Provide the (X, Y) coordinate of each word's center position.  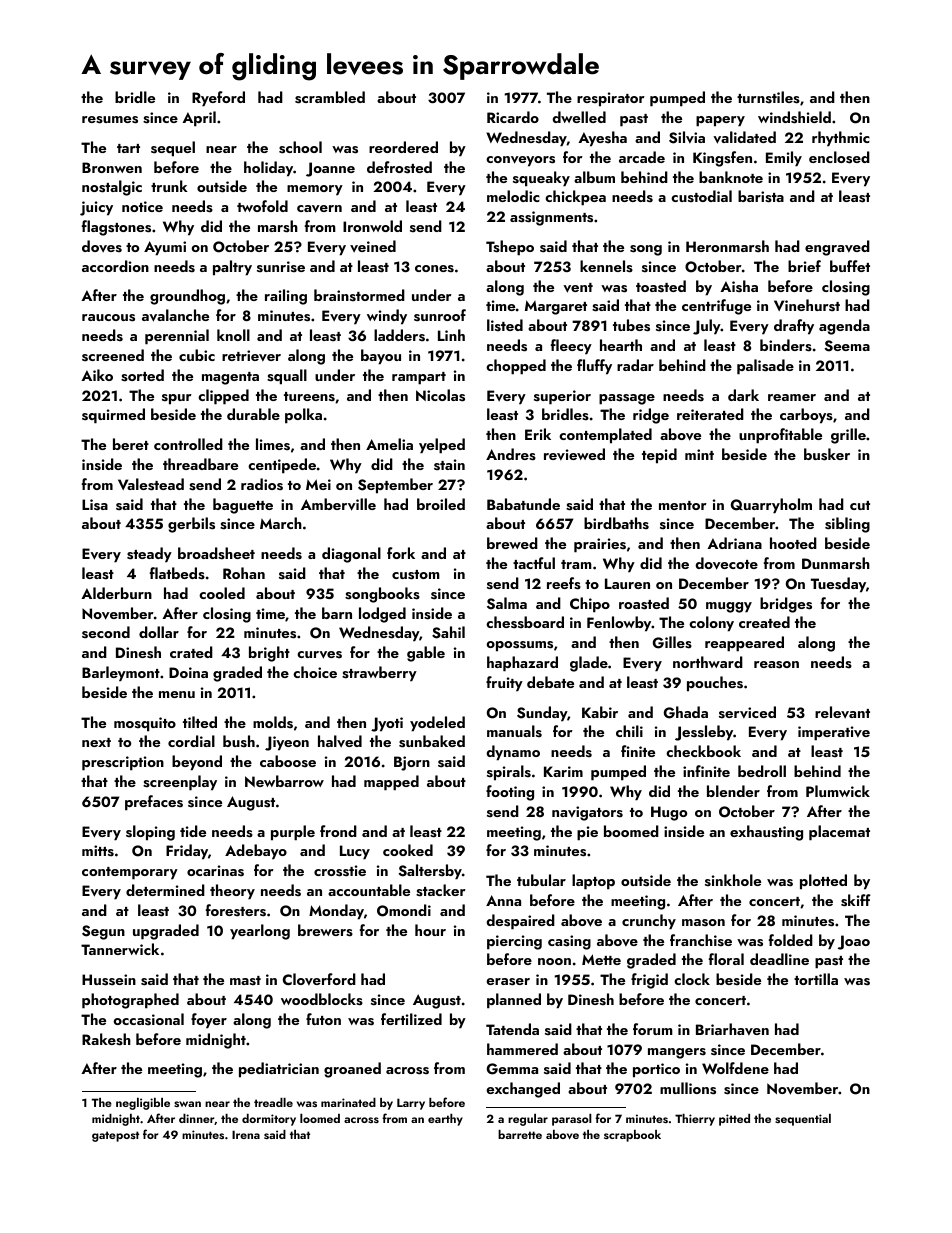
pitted (734, 1120)
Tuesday (838, 585)
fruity (504, 684)
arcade (642, 157)
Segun (103, 932)
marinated (348, 1102)
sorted (142, 375)
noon (554, 961)
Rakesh (106, 1039)
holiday (268, 169)
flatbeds (177, 573)
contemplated (605, 436)
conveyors (520, 161)
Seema (847, 346)
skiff (856, 900)
